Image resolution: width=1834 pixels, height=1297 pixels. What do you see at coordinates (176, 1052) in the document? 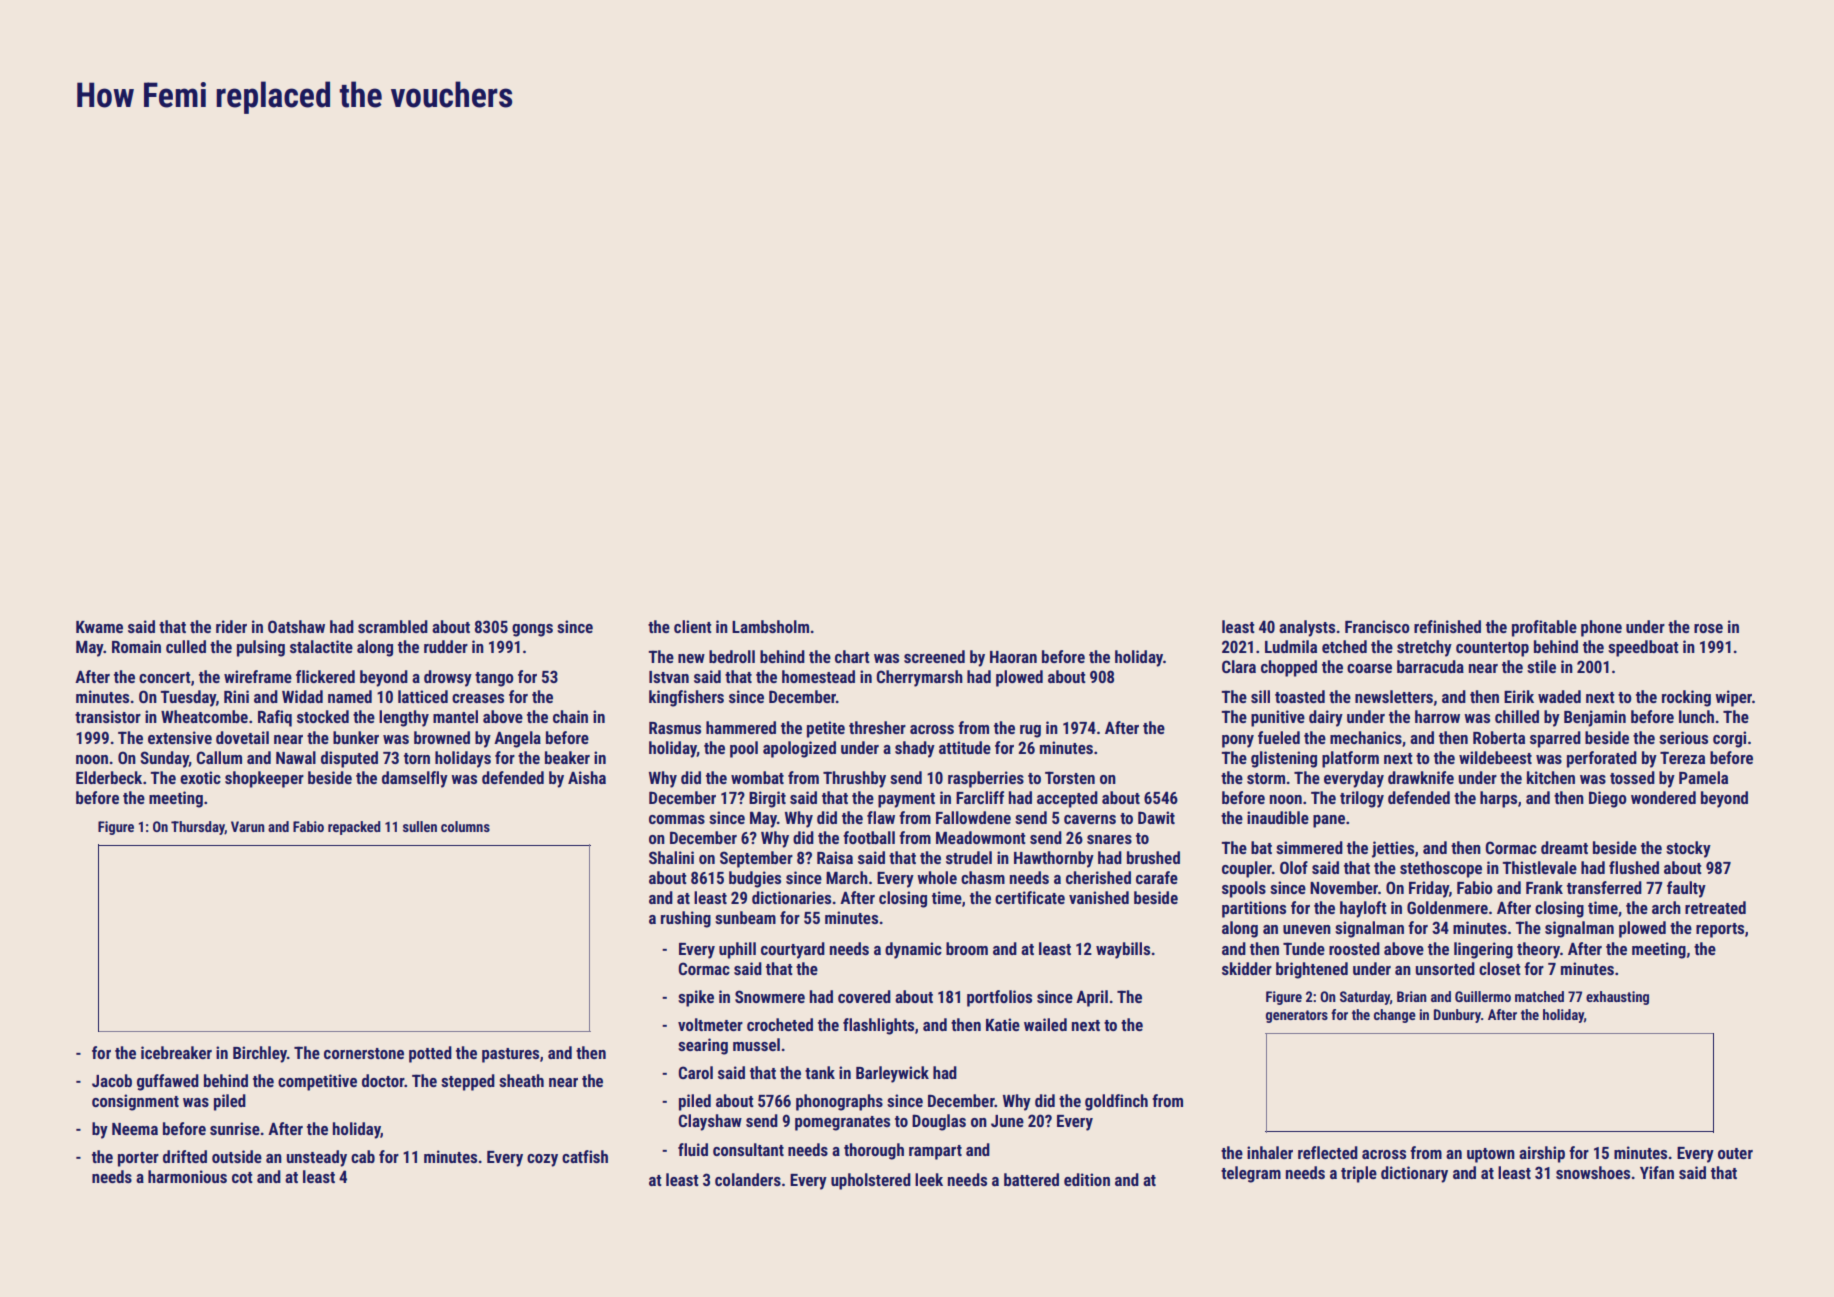
I see `icebreaker` at bounding box center [176, 1052].
